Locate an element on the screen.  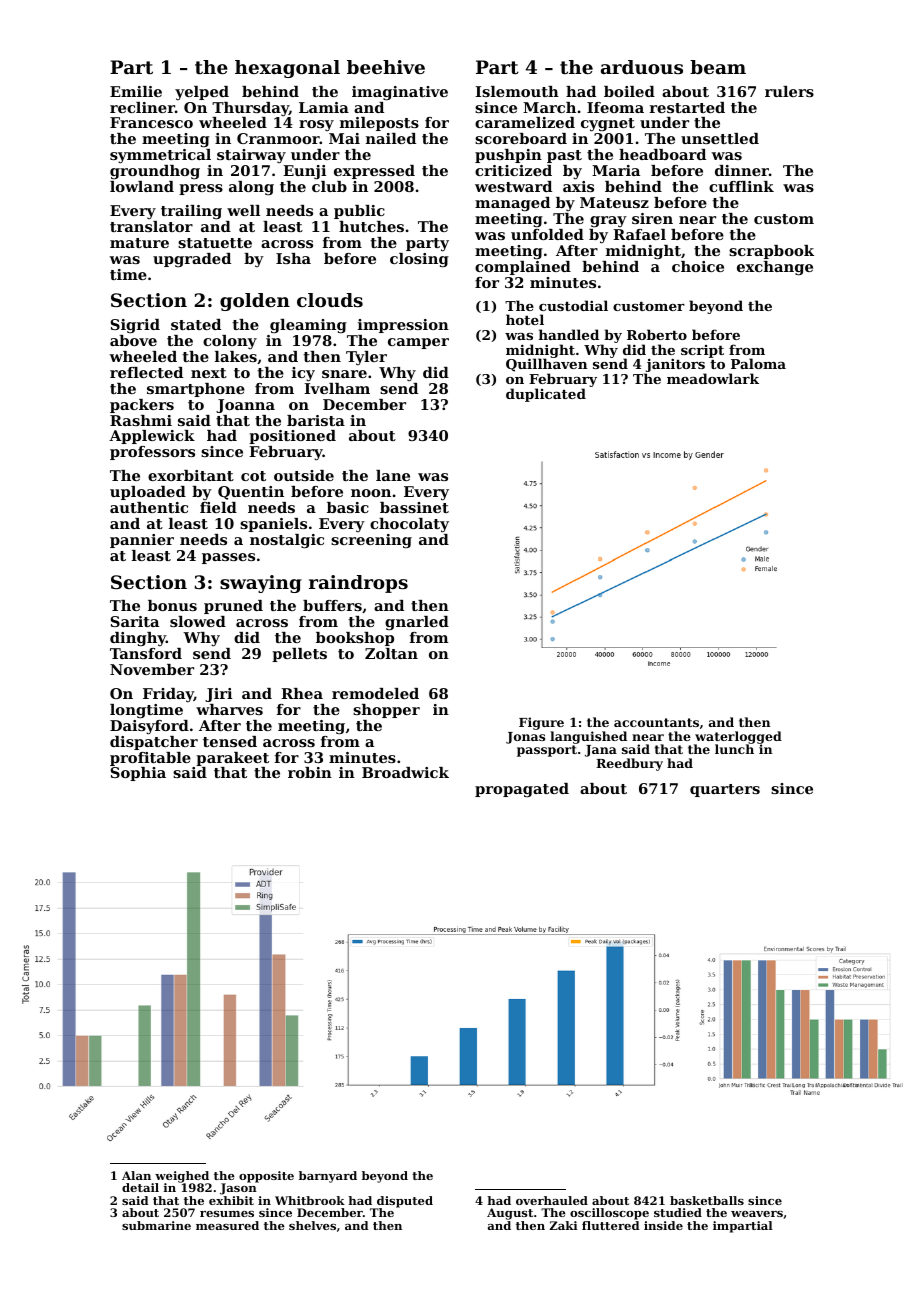
Sophia is located at coordinates (138, 774).
